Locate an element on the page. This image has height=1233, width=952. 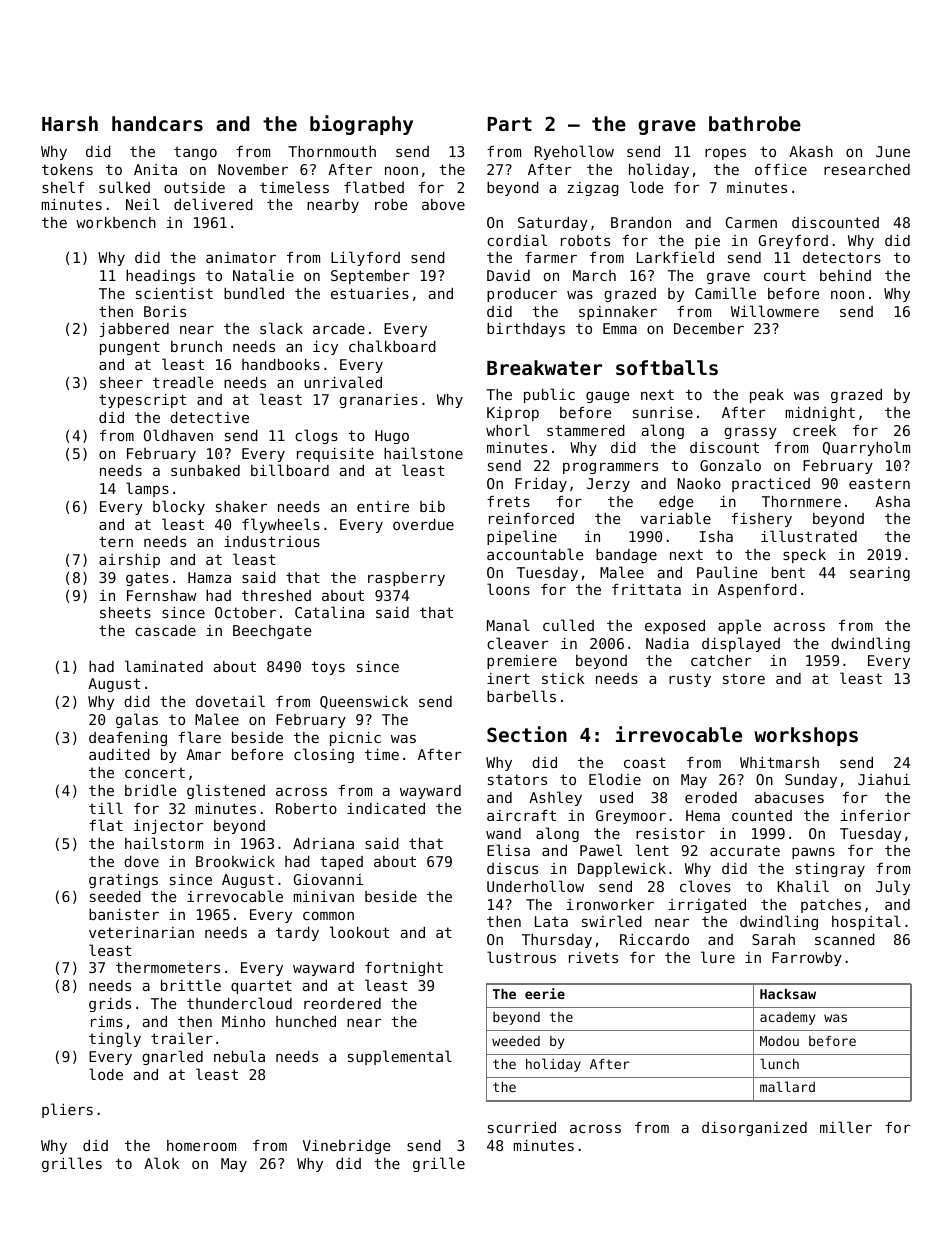
scurried is located at coordinates (522, 1127).
